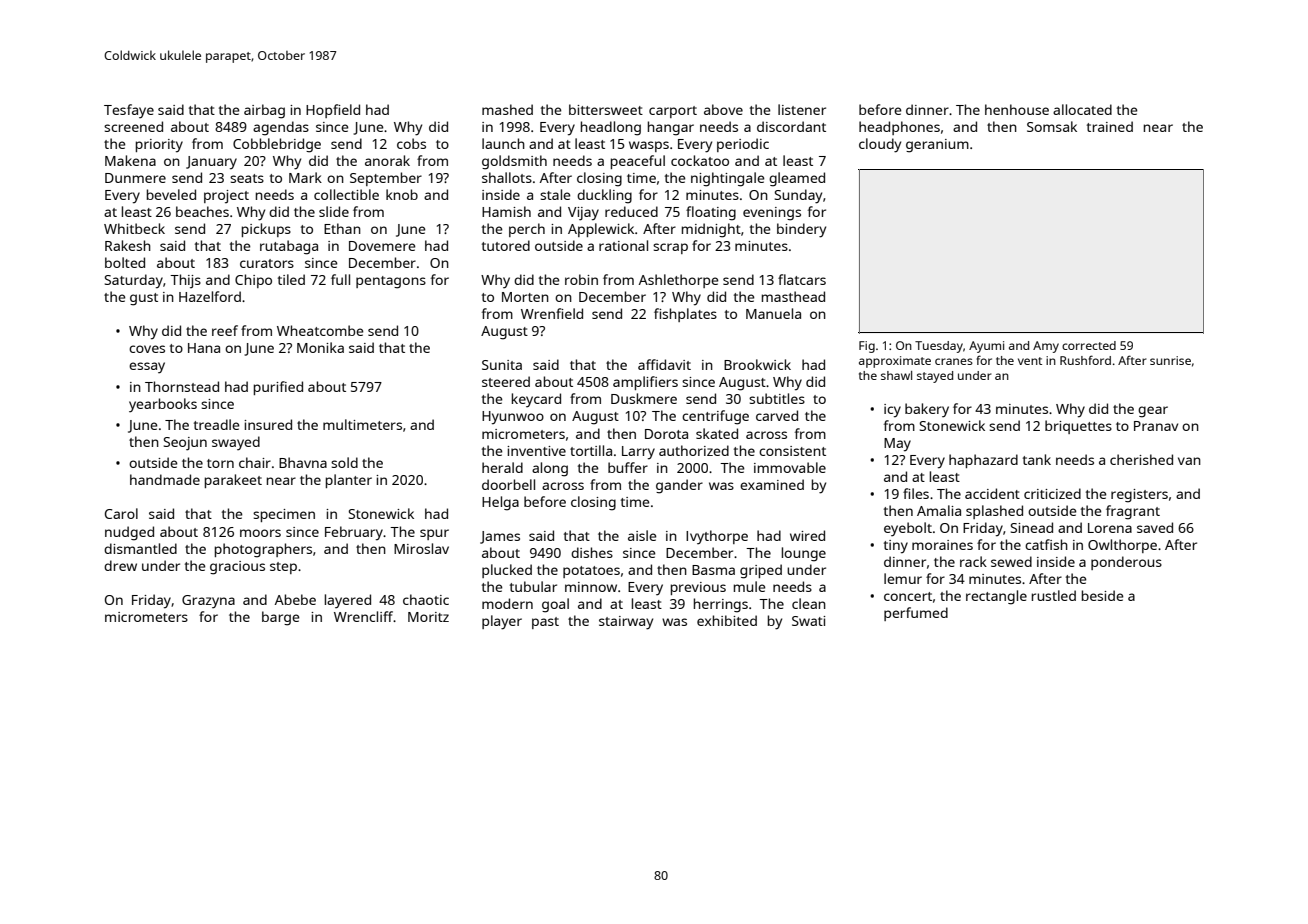 The height and width of the page is (924, 1308). Describe the element at coordinates (581, 279) in the page. I see `robin` at that location.
